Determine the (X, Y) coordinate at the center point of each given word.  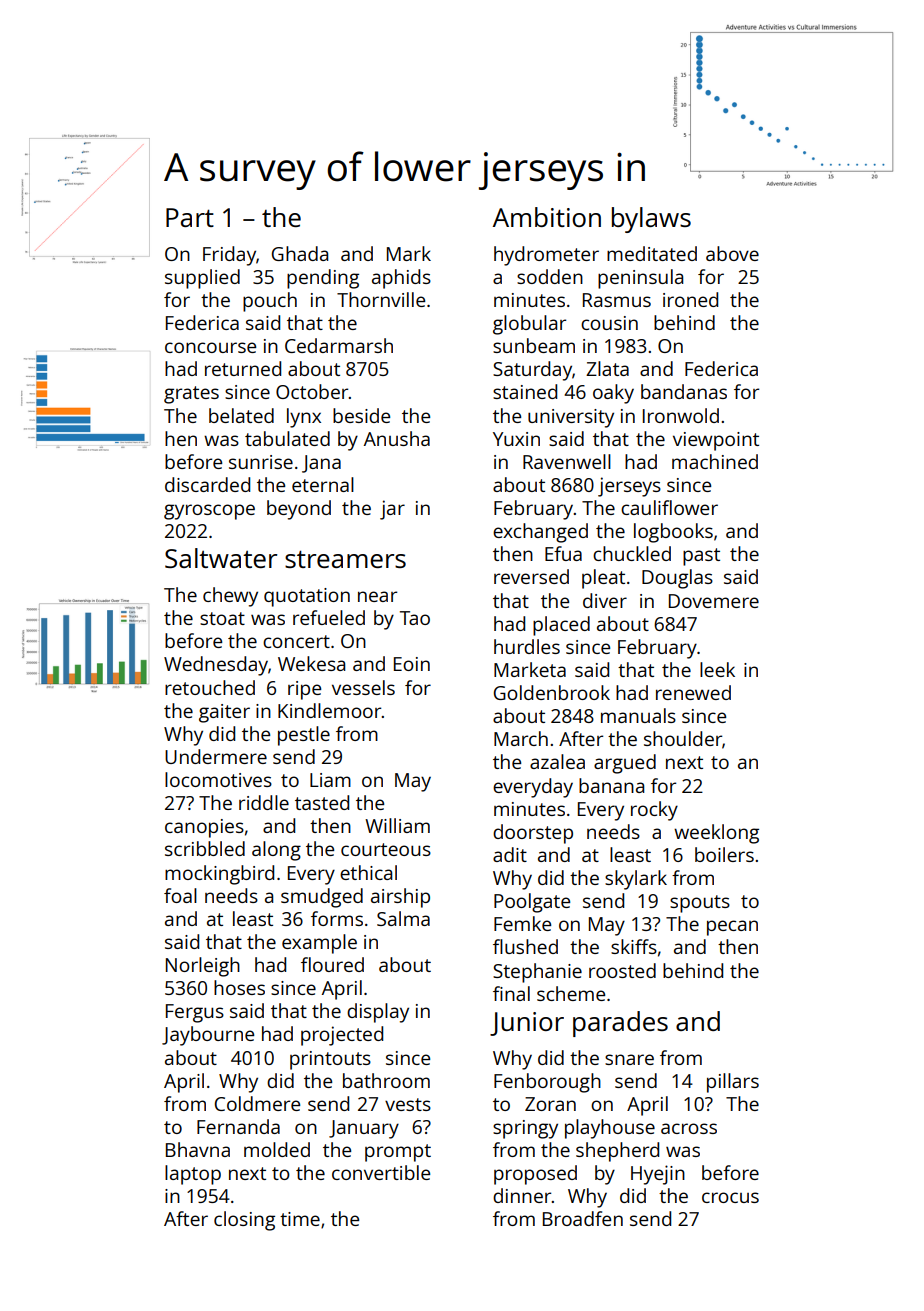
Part (190, 217)
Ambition (547, 217)
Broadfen (583, 1218)
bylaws (651, 220)
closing (244, 1221)
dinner (522, 1195)
